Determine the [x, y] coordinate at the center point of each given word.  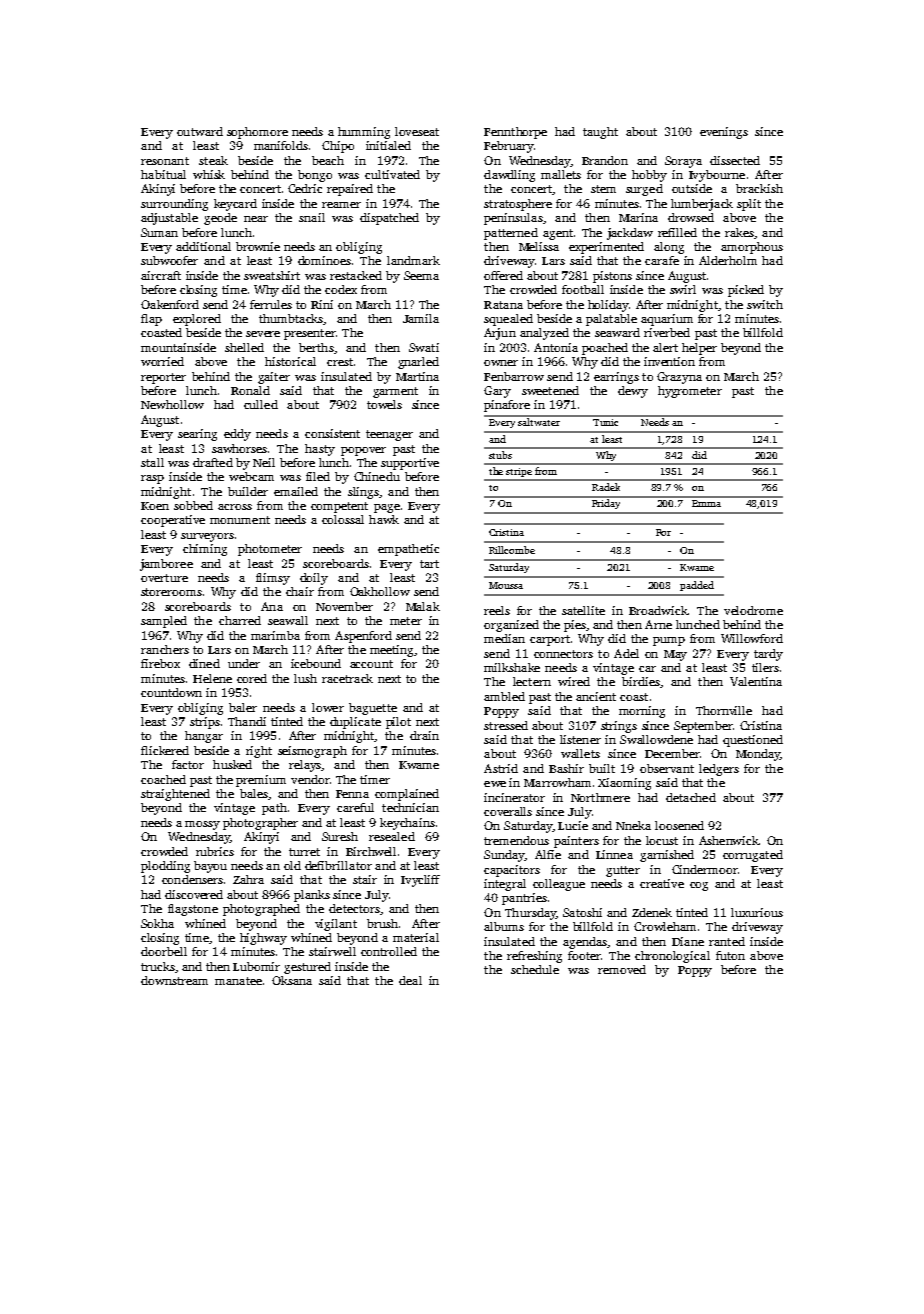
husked [232, 764]
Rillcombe [512, 550]
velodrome [753, 610]
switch [765, 304]
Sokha [157, 923]
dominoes [324, 260]
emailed [296, 491]
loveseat [417, 131]
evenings [724, 133]
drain [424, 735]
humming [364, 133]
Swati [424, 347]
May [675, 655]
